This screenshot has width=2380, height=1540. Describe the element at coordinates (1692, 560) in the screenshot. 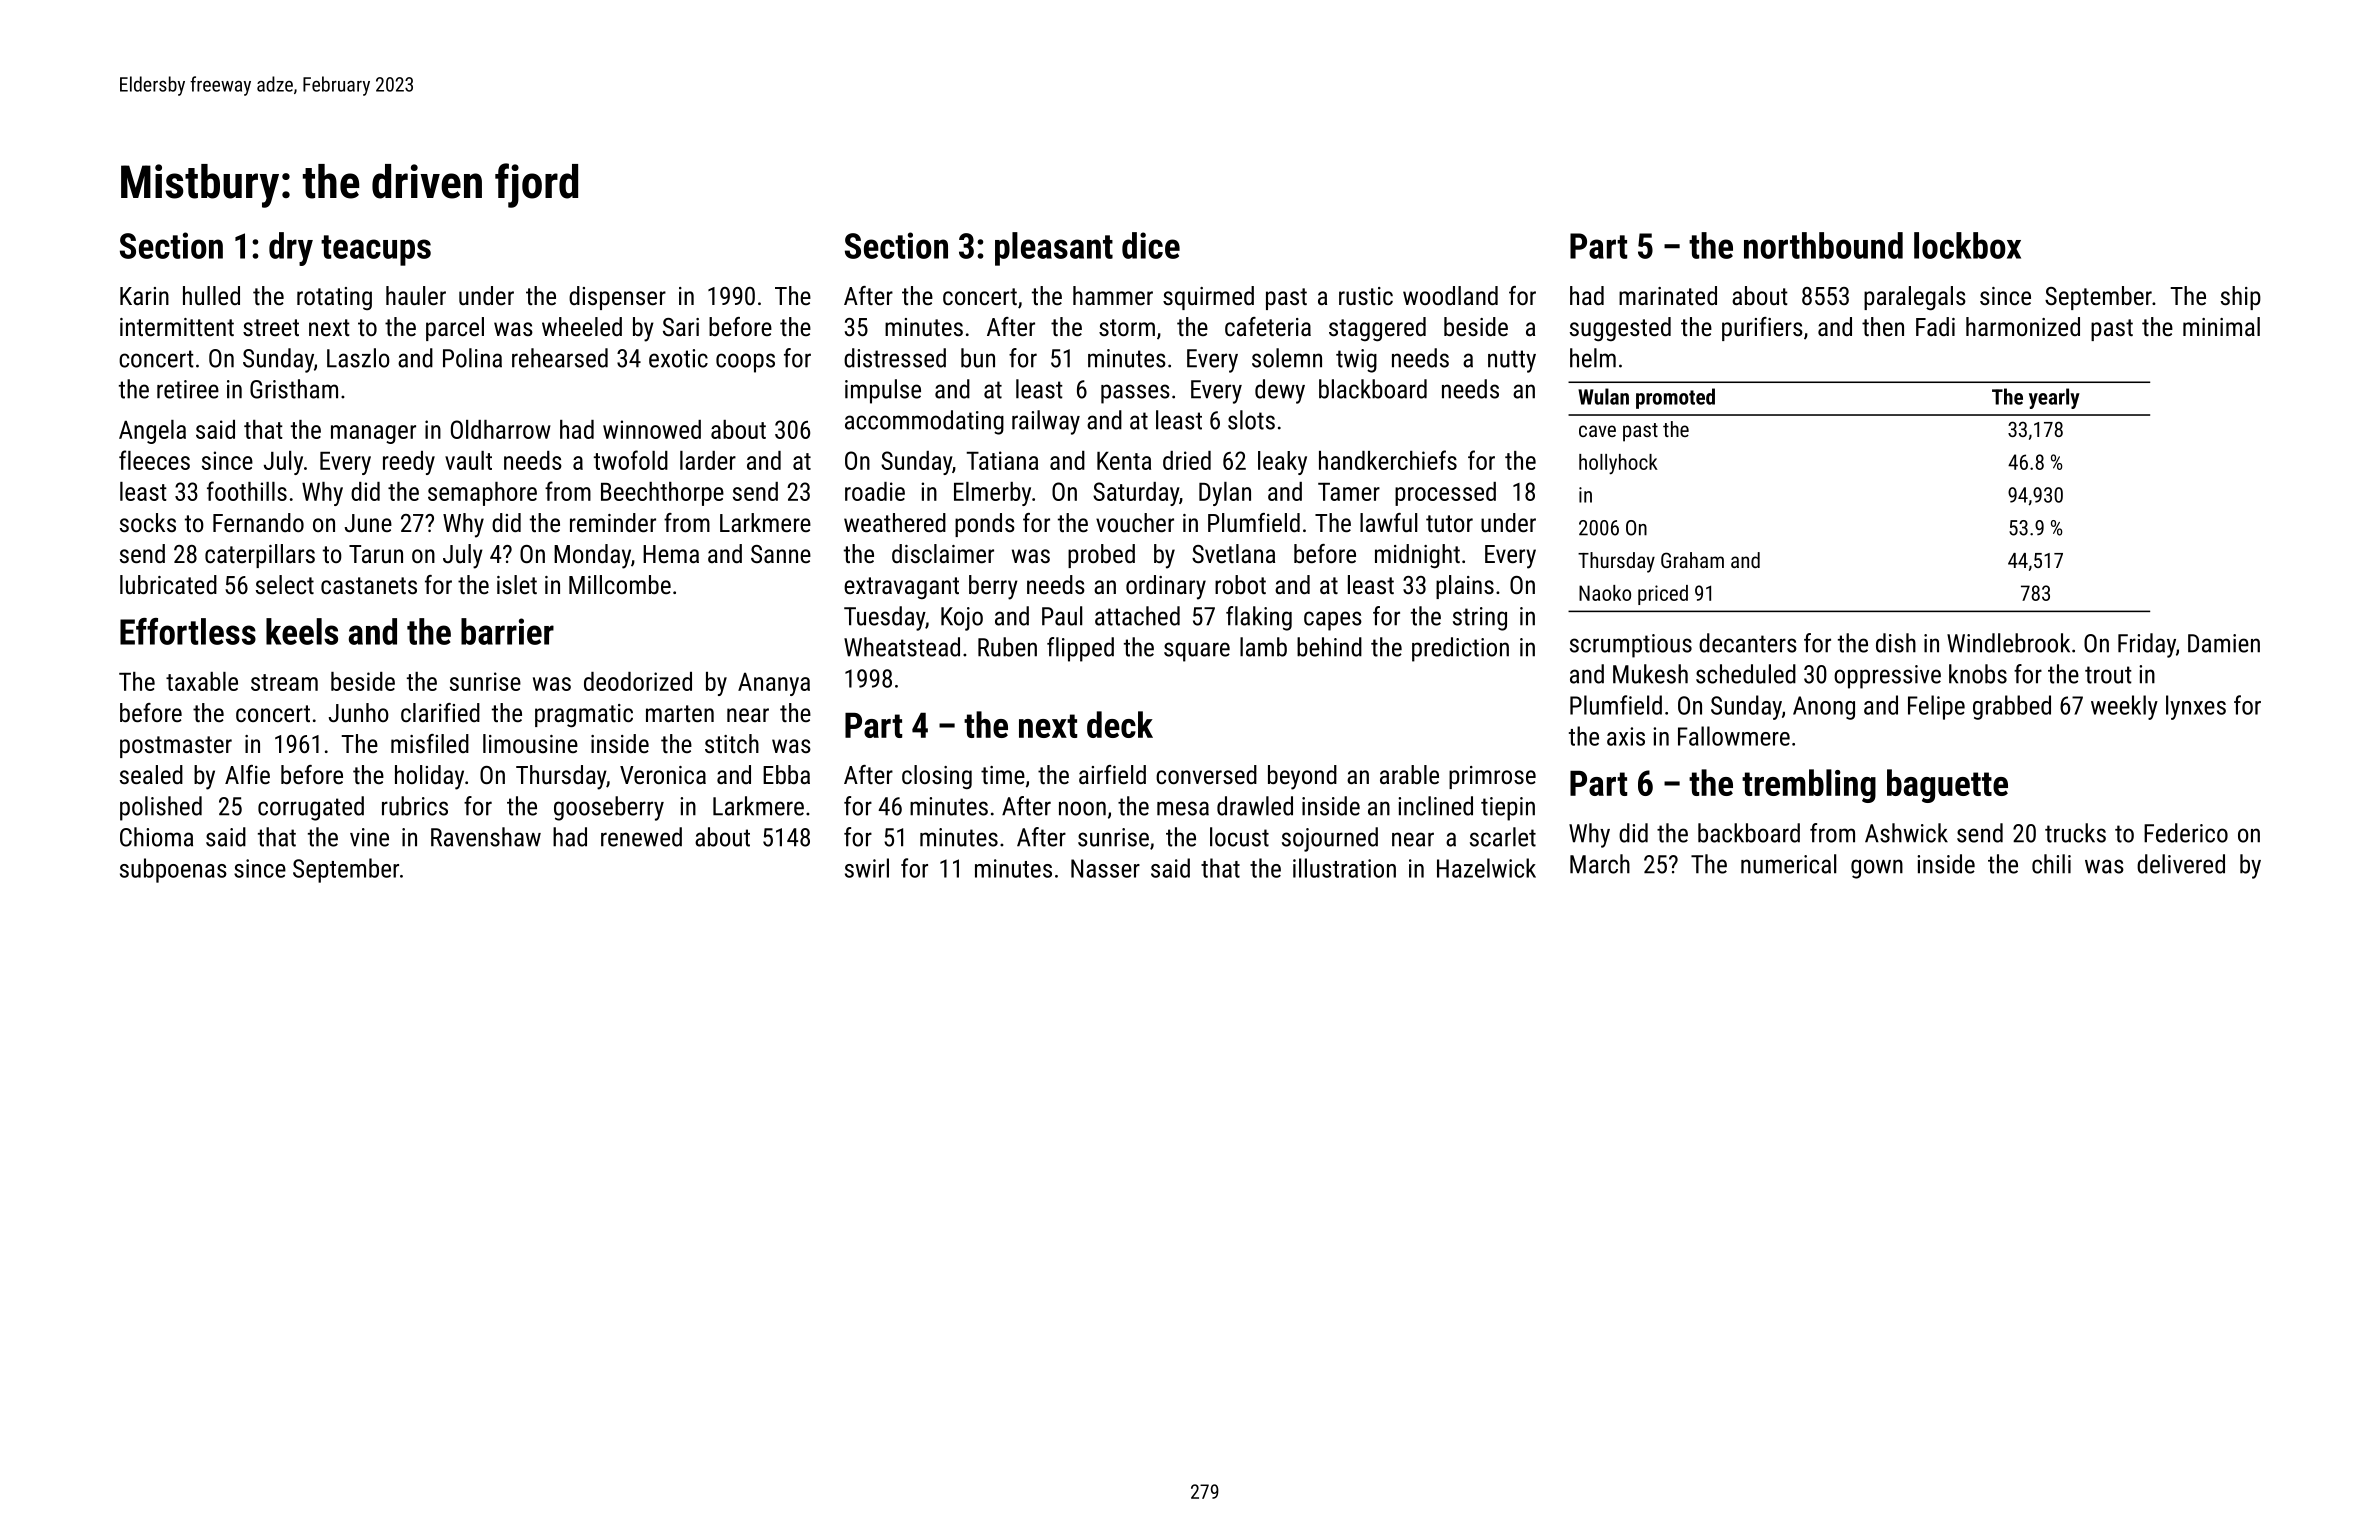

I see `Graham` at that location.
